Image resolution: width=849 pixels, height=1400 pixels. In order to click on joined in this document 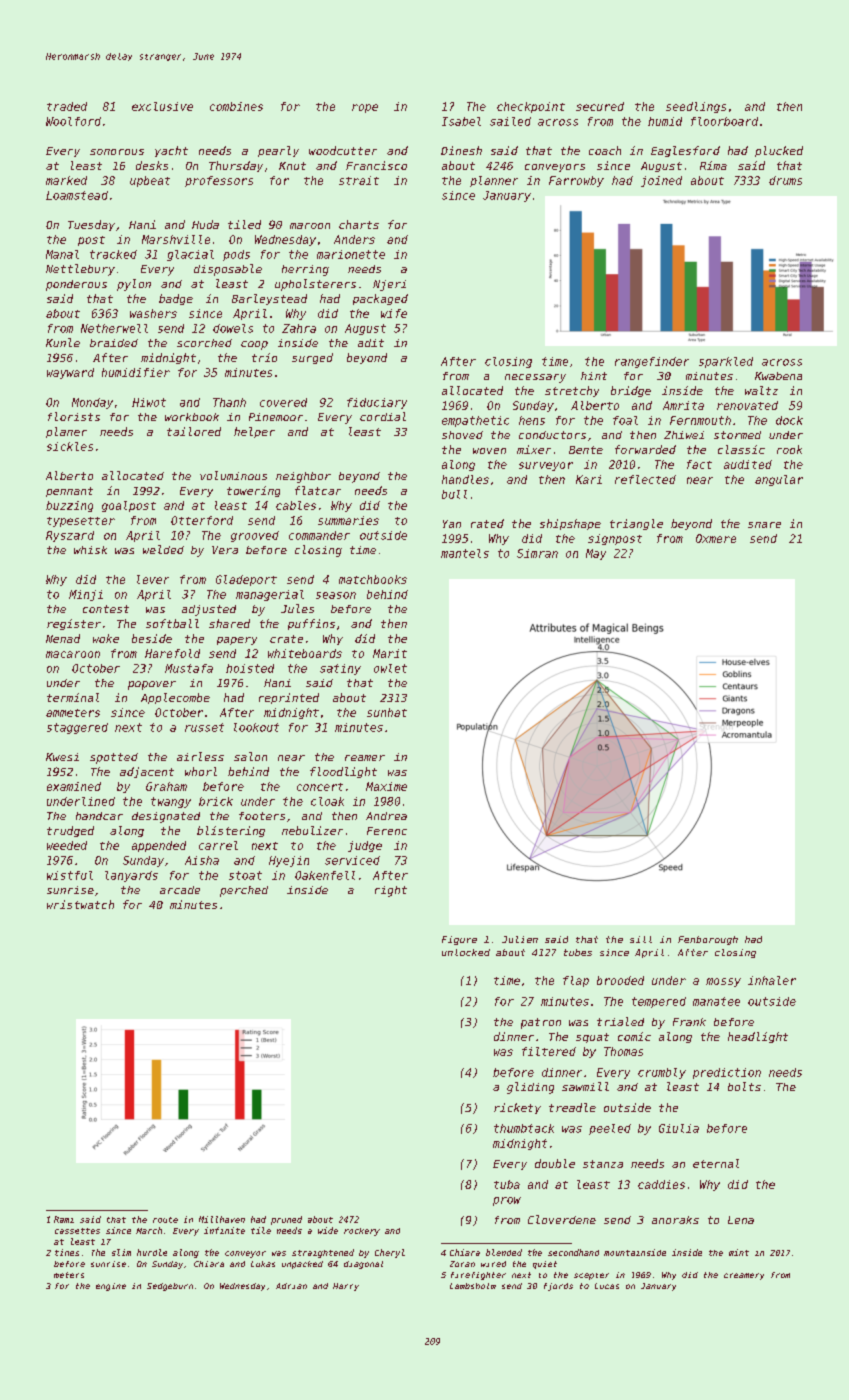, I will do `click(661, 181)`.
